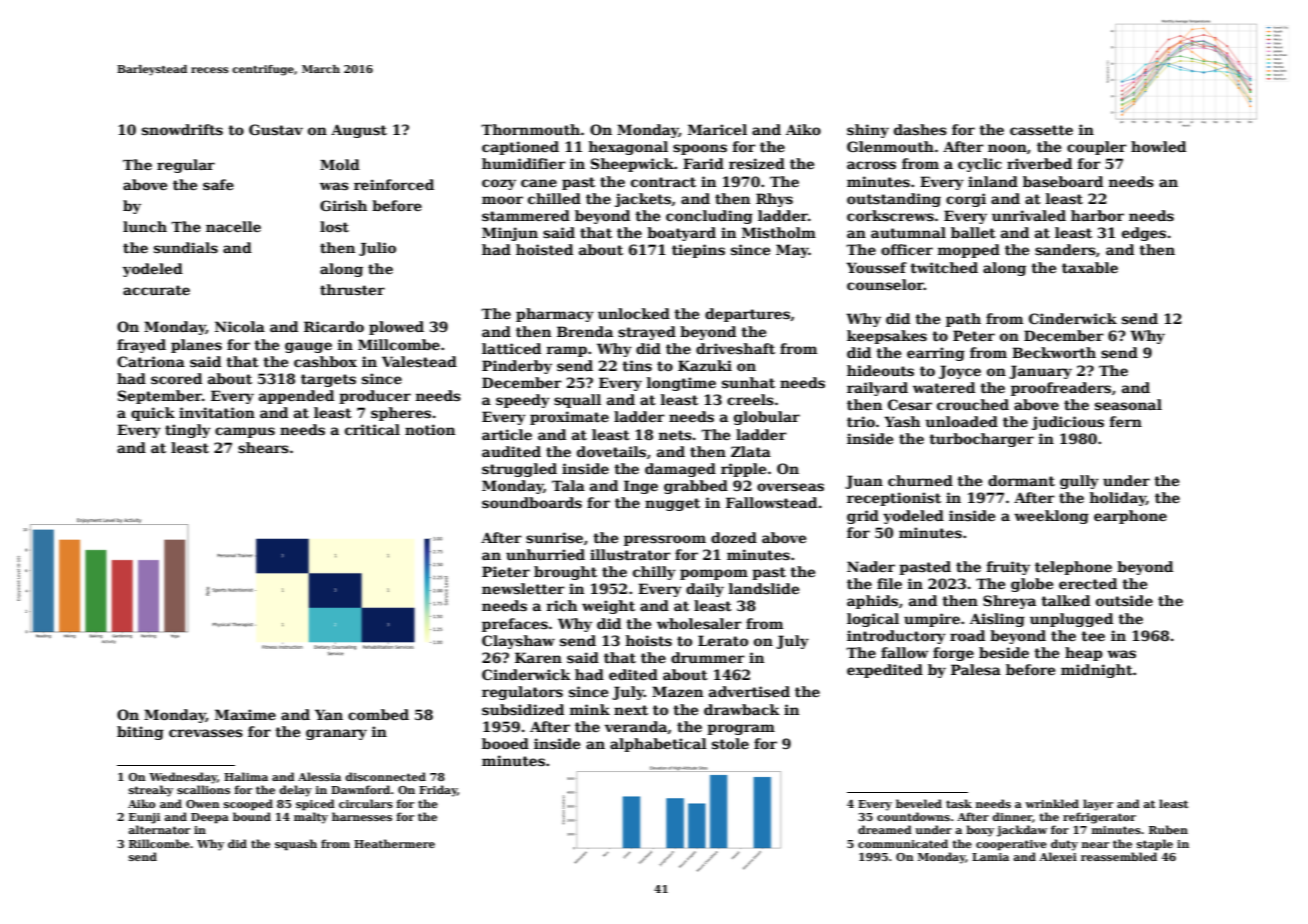 The image size is (1308, 924). Describe the element at coordinates (717, 129) in the page. I see `Maricel` at that location.
